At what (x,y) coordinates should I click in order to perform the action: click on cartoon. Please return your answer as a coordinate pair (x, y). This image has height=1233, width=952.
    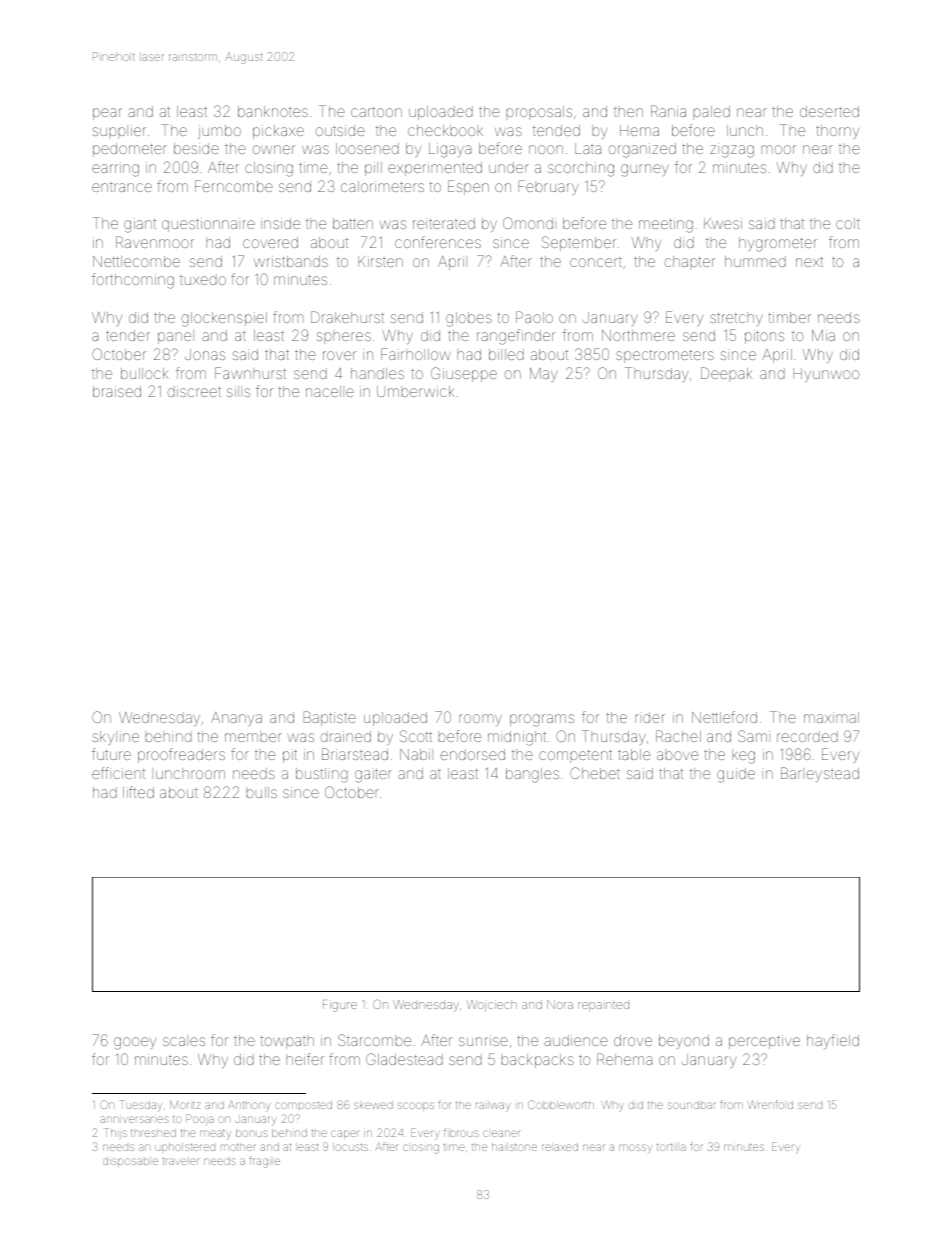
    Looking at the image, I should click on (376, 112).
